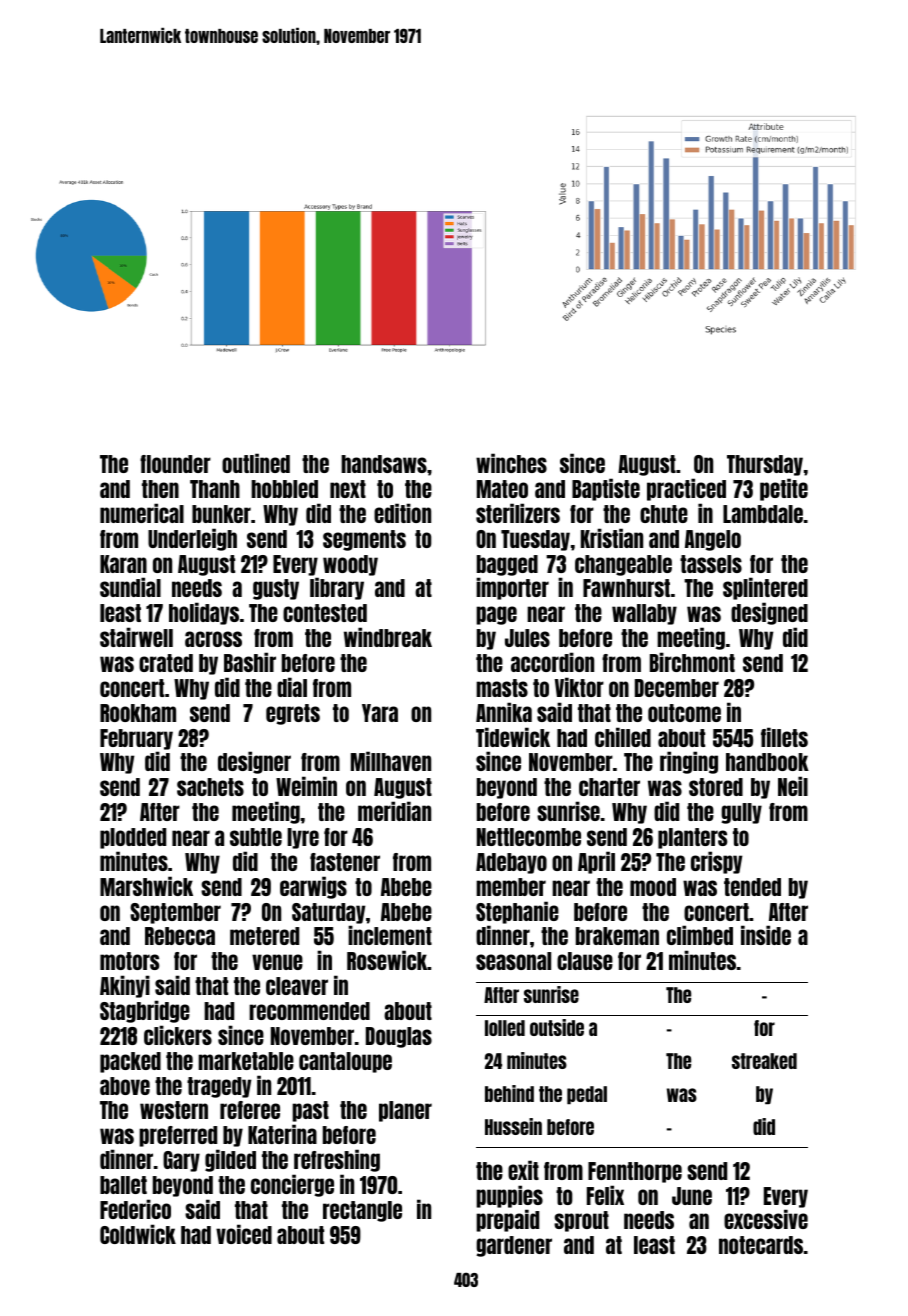 This screenshot has height=1316, width=908. What do you see at coordinates (752, 887) in the screenshot?
I see `tended` at bounding box center [752, 887].
